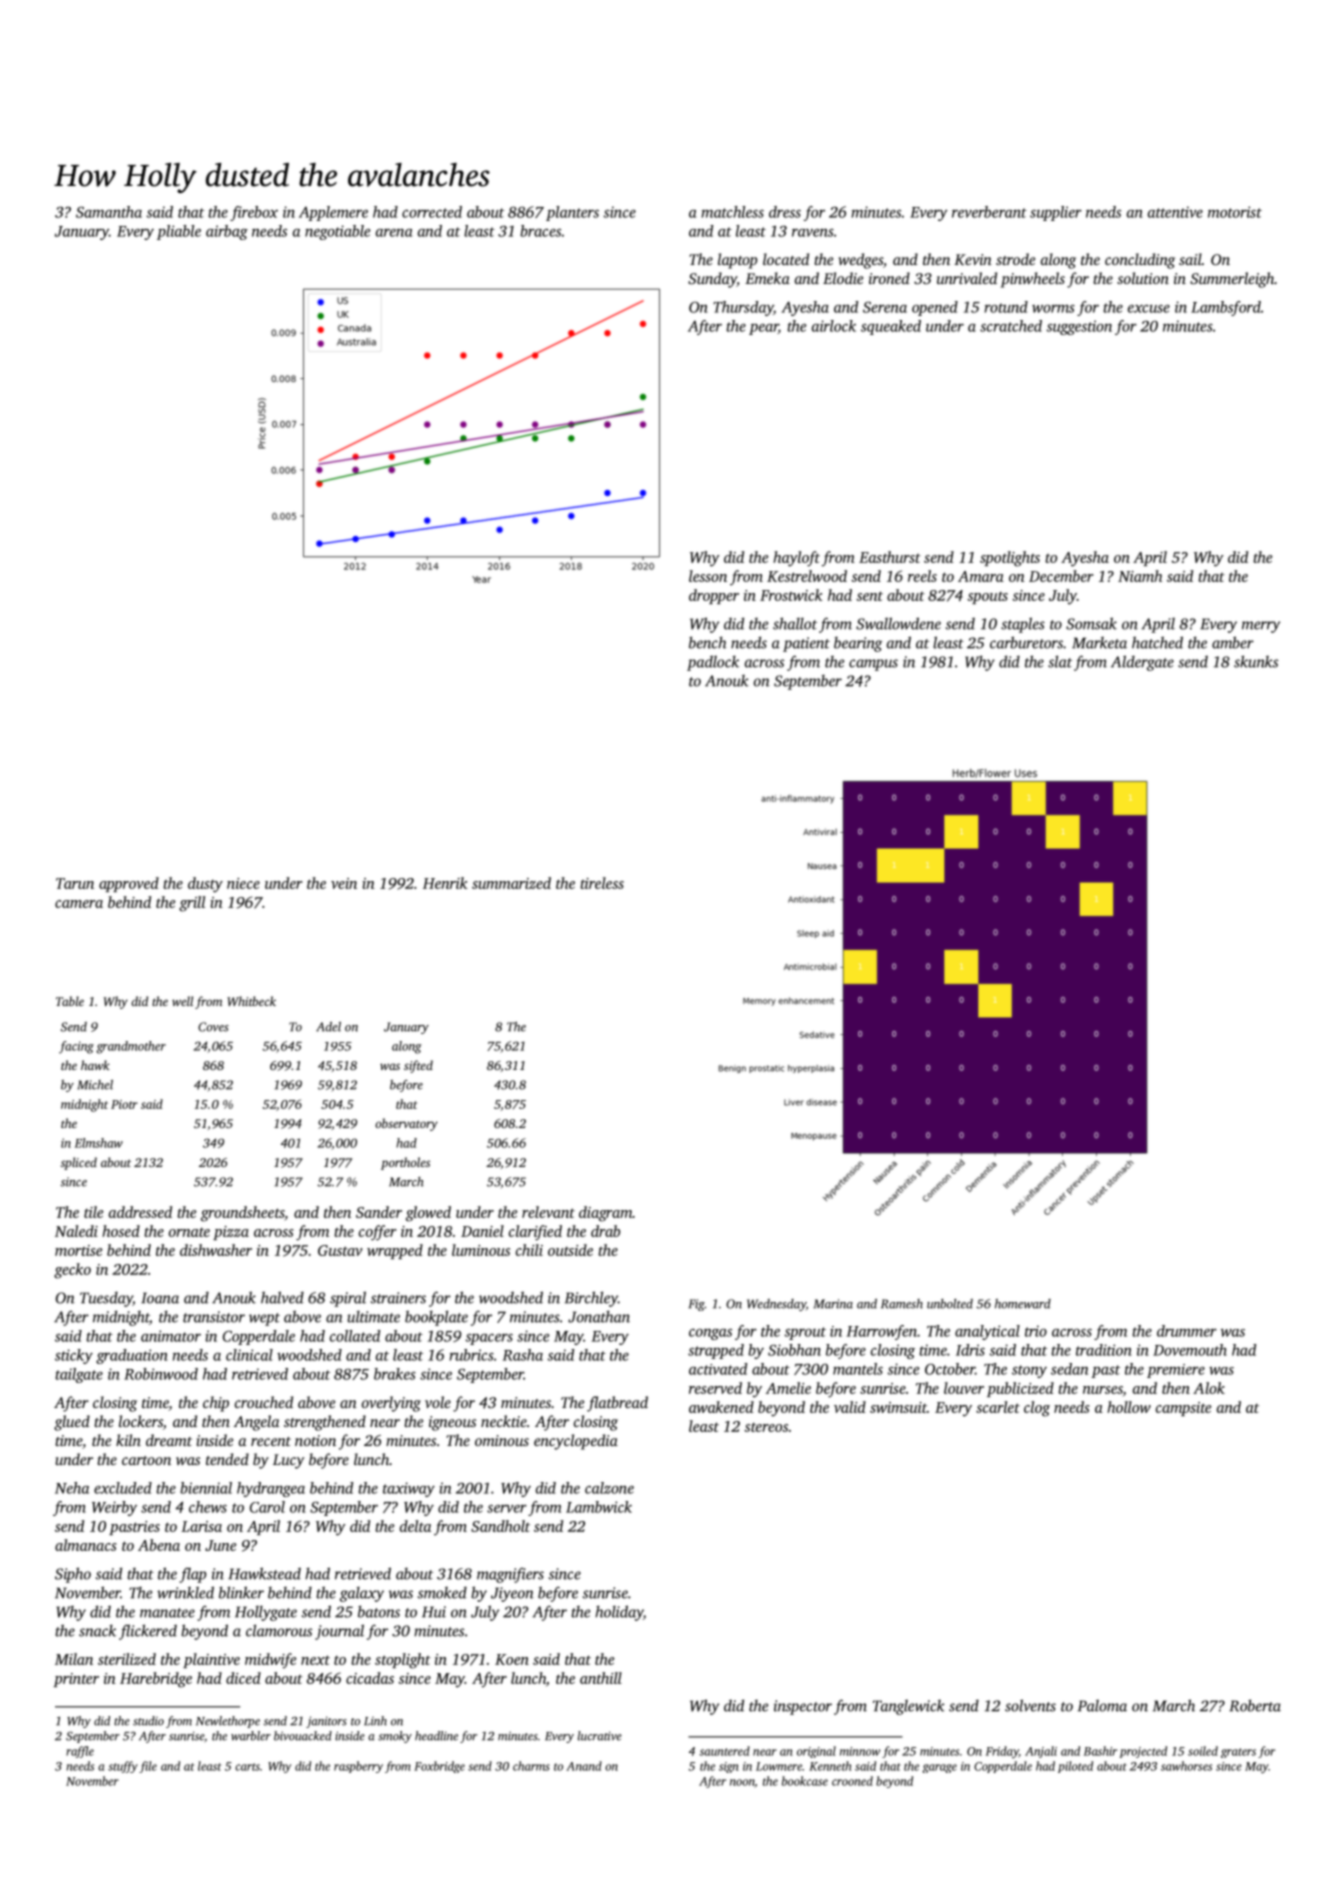 This screenshot has width=1337, height=1891. Describe the element at coordinates (602, 883) in the screenshot. I see `tireless` at that location.
